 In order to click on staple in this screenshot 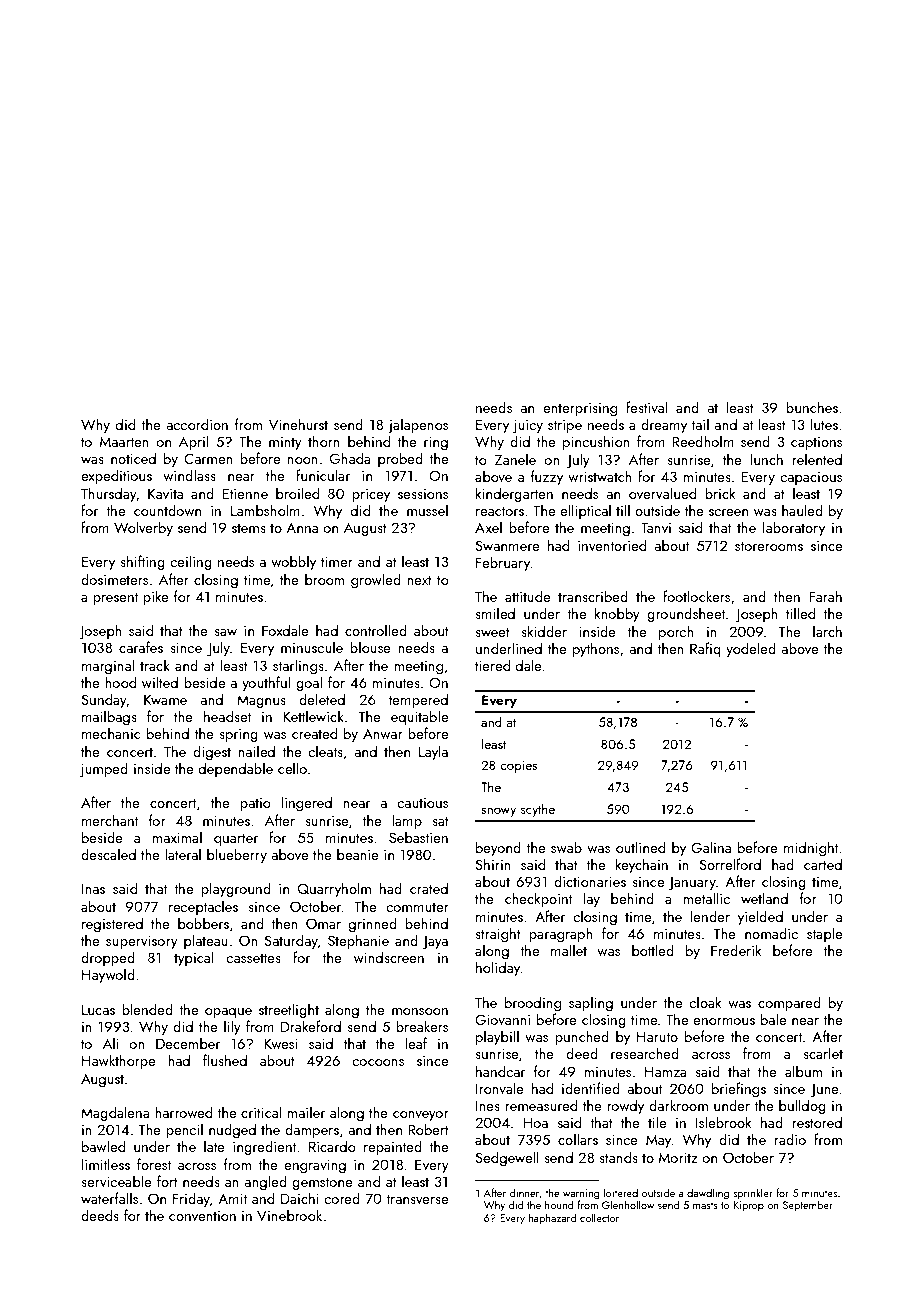, I will do `click(824, 934)`.
